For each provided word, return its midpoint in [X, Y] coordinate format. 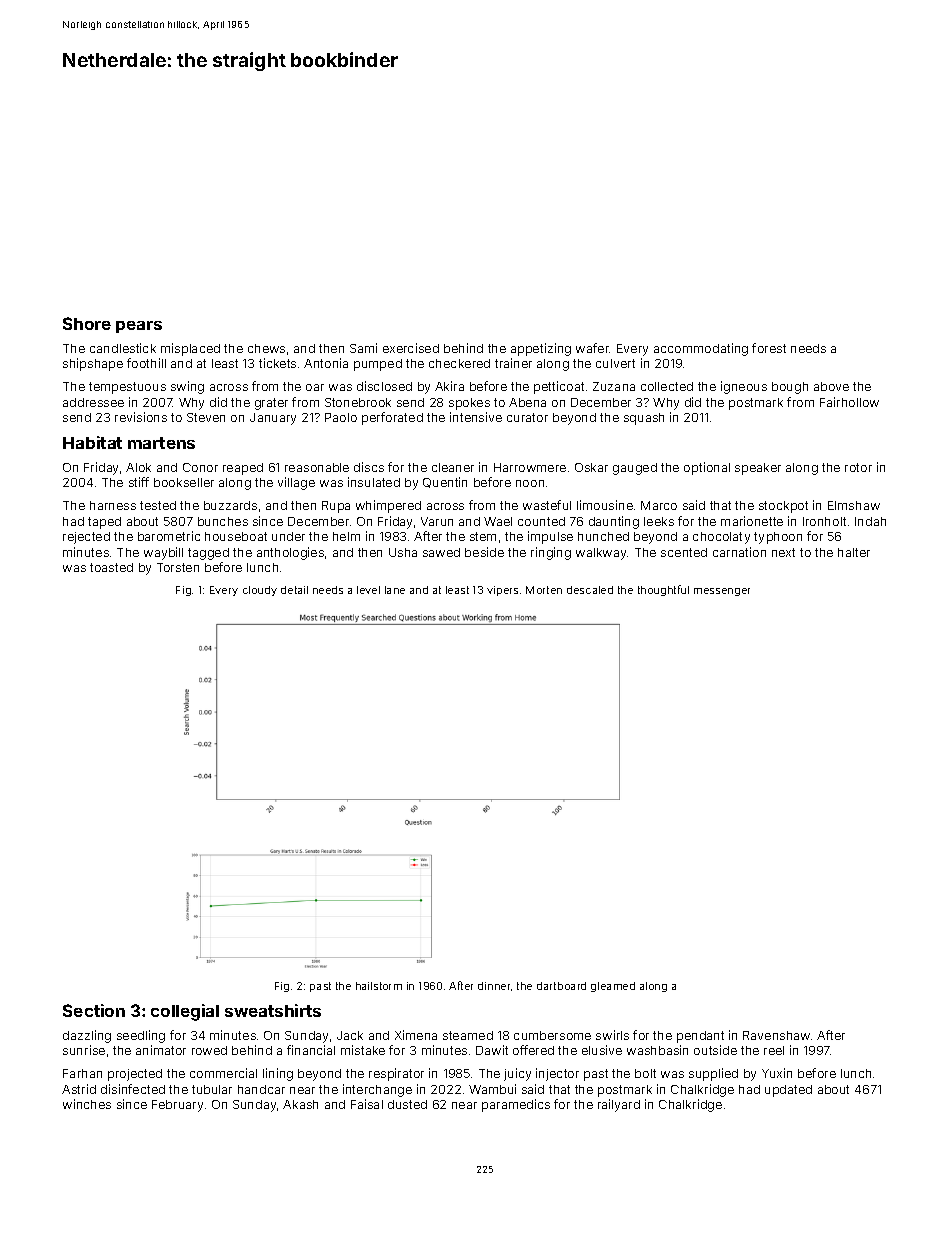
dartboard [561, 986]
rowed [209, 1050]
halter [854, 552]
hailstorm [379, 986]
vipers [502, 591]
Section [94, 1010]
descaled [590, 590]
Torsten [178, 567]
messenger [722, 592]
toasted [111, 567]
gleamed [613, 987]
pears [139, 327]
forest [769, 348]
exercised [411, 348]
